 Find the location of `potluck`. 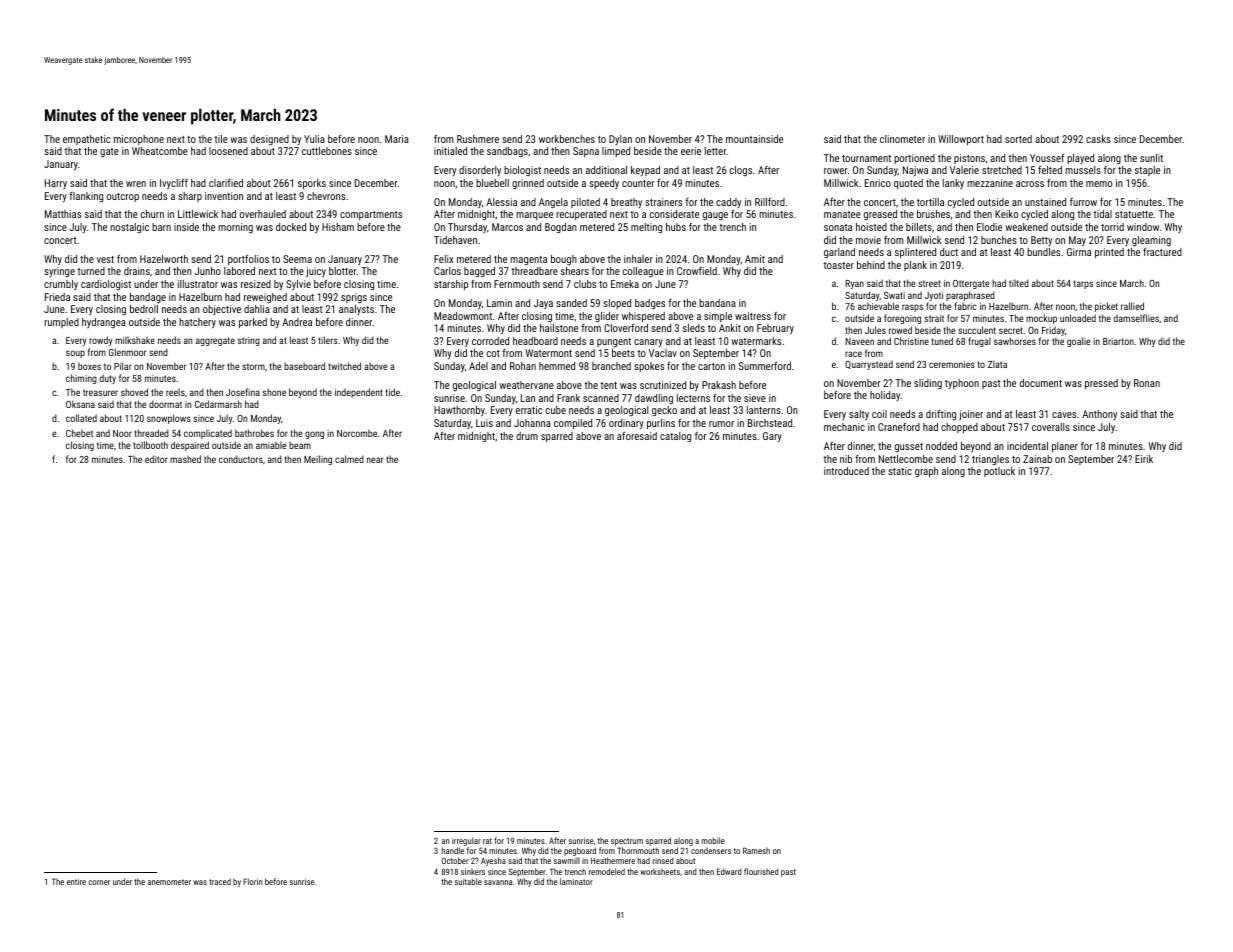

potluck is located at coordinates (999, 472).
